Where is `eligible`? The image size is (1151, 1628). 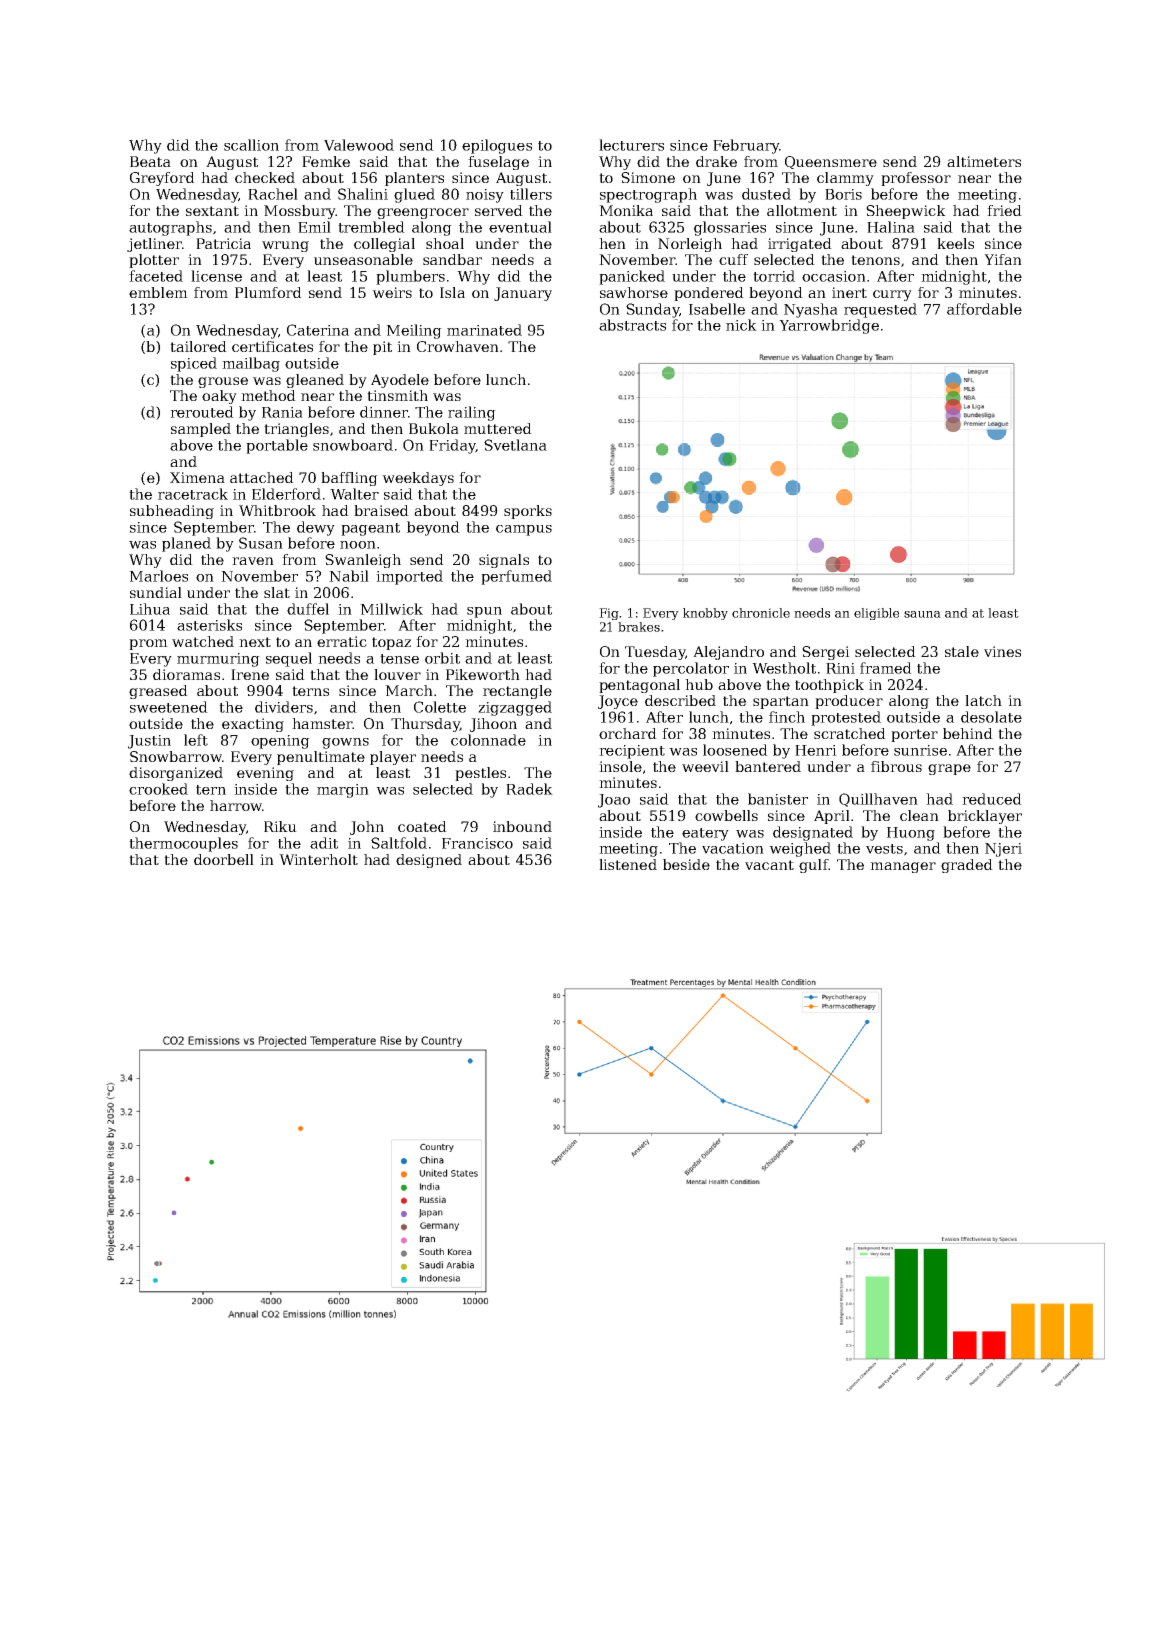
eligible is located at coordinates (876, 614).
